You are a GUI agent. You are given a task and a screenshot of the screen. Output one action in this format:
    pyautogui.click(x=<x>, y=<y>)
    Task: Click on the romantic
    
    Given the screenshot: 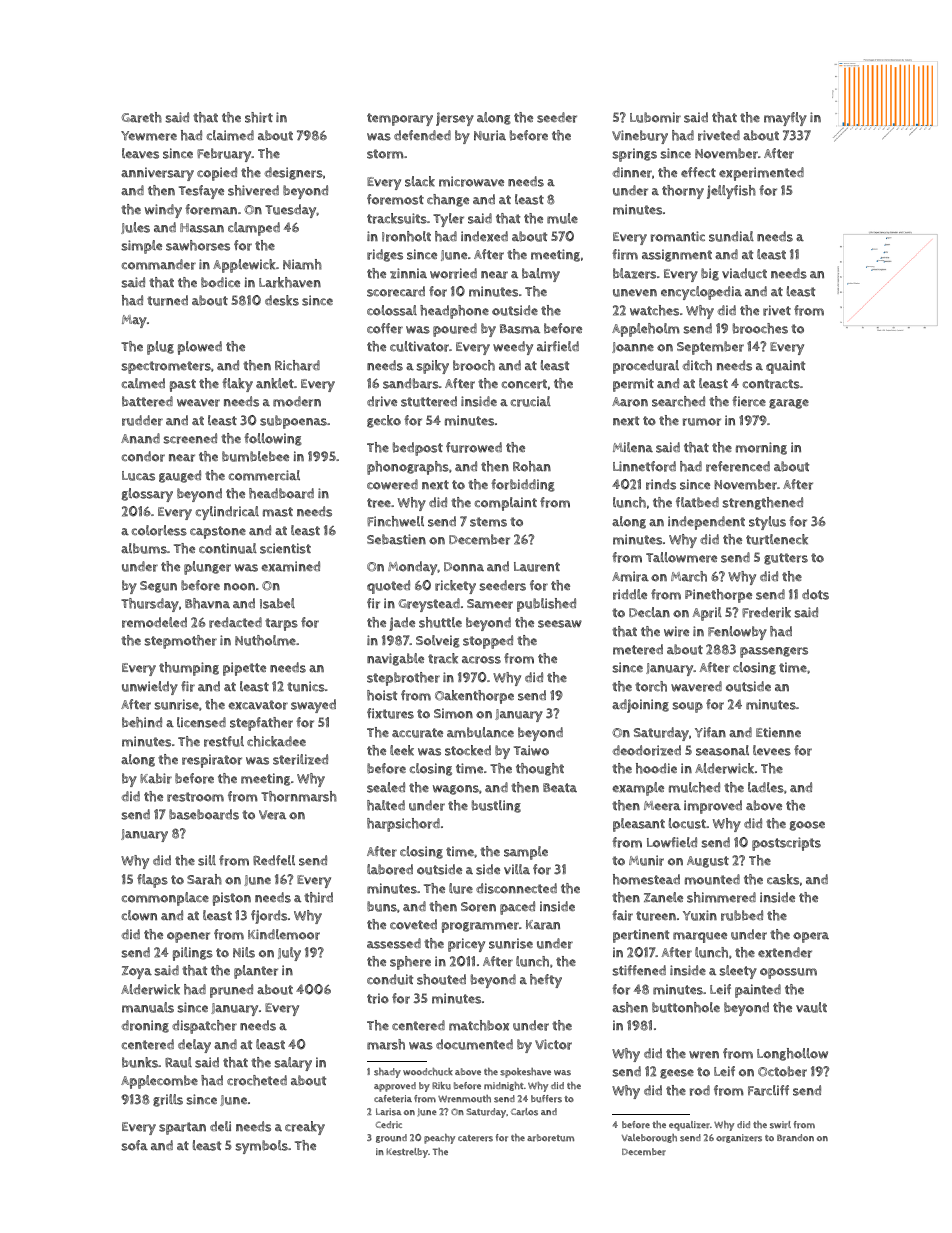 What is the action you would take?
    pyautogui.click(x=678, y=236)
